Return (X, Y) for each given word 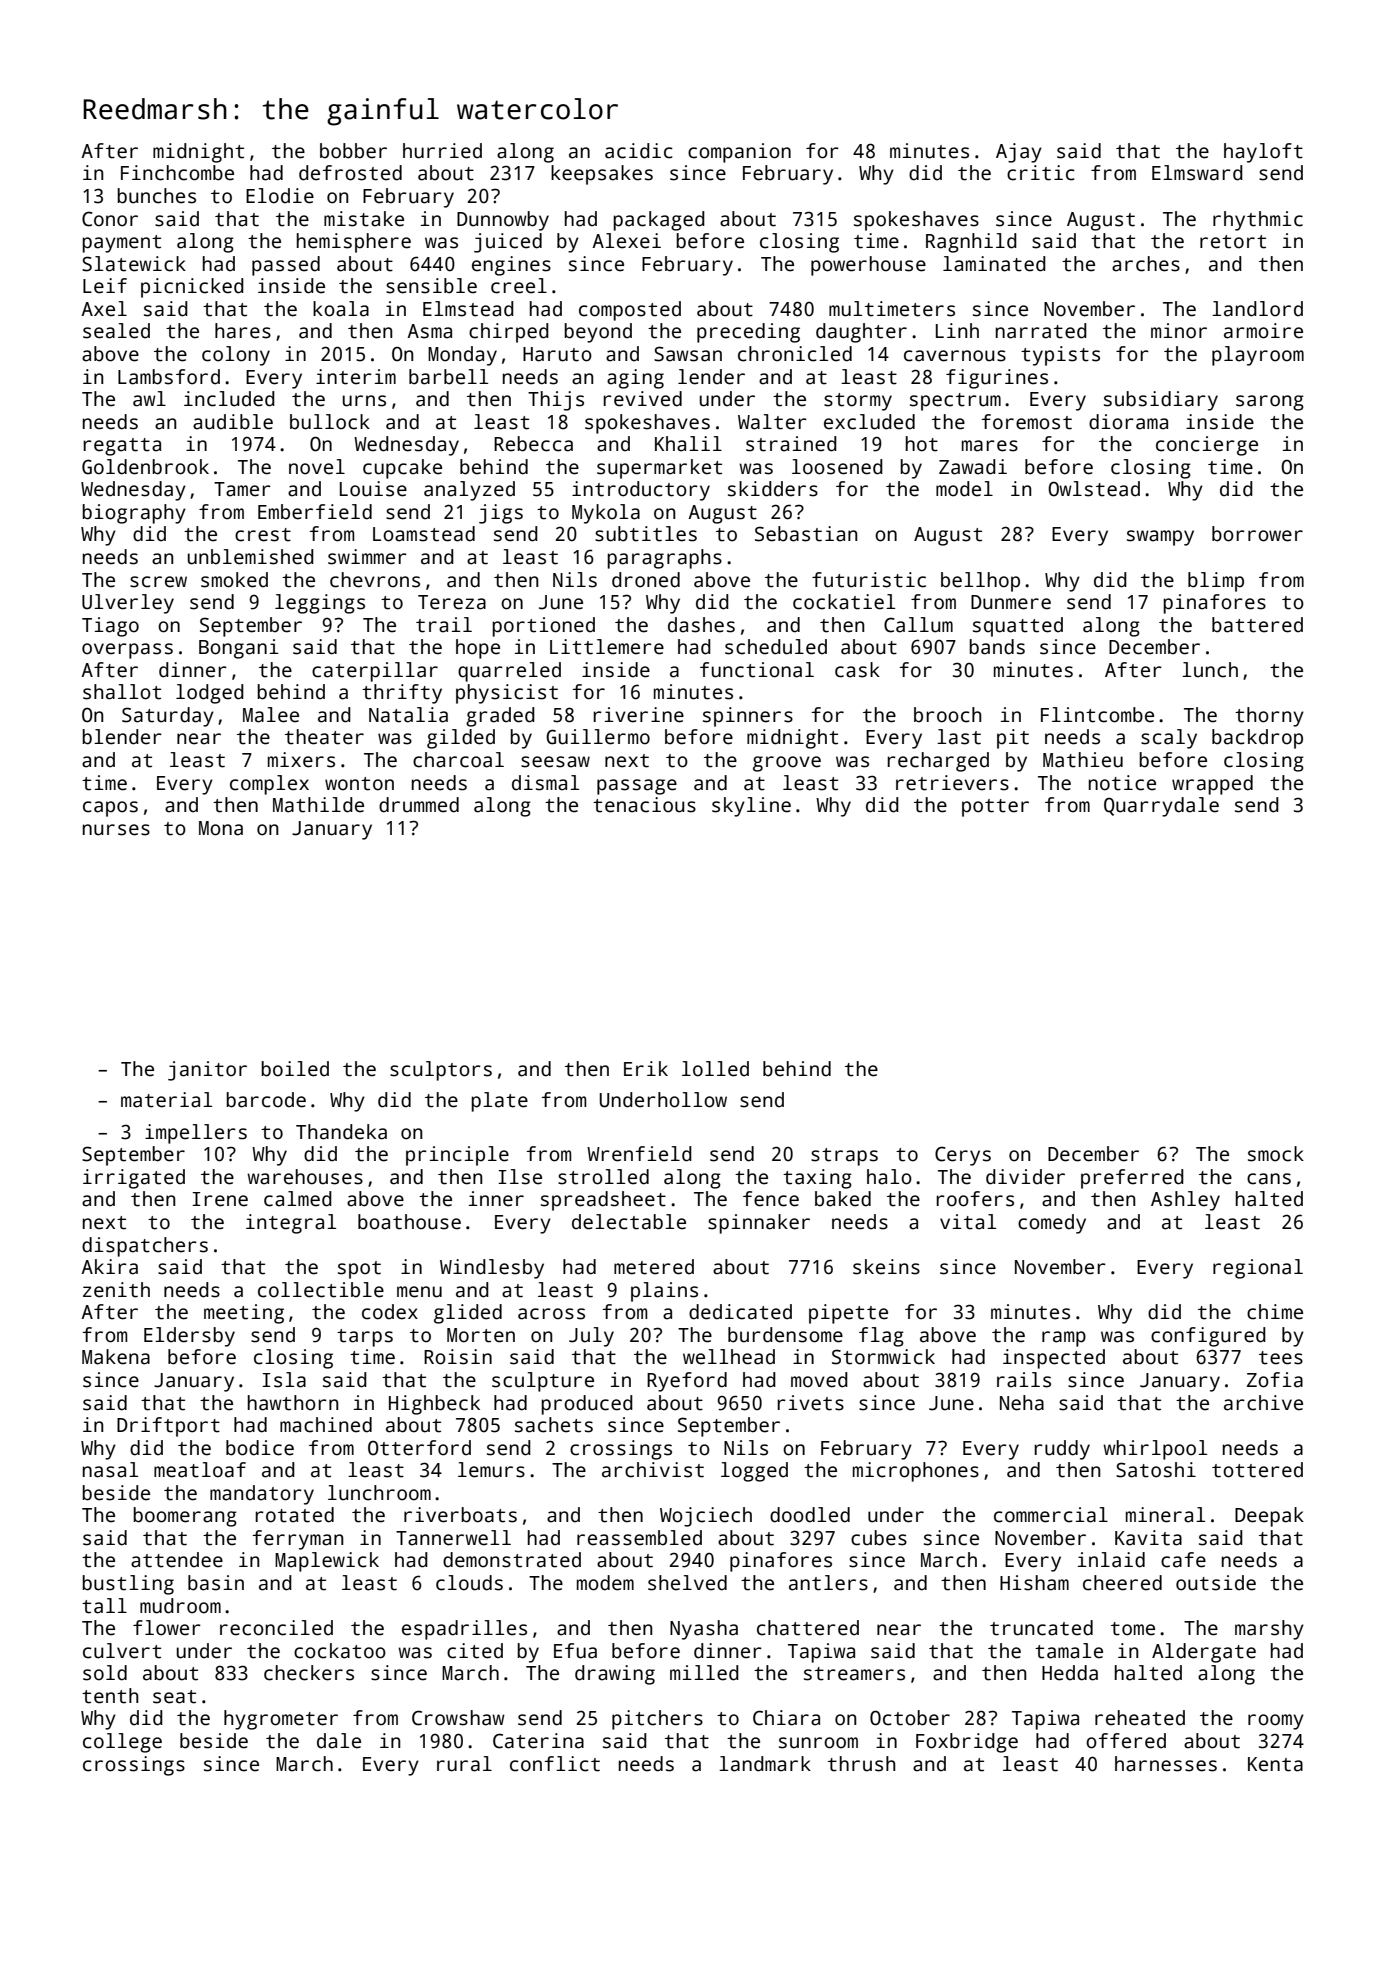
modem (605, 1583)
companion (739, 153)
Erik (646, 1068)
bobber (353, 151)
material (166, 1100)
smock (1276, 1154)
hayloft (1263, 153)
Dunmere (1011, 602)
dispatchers (145, 1247)
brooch (947, 715)
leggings (320, 604)
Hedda (1070, 1673)
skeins (886, 1267)
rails (1024, 1380)
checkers (309, 1673)
